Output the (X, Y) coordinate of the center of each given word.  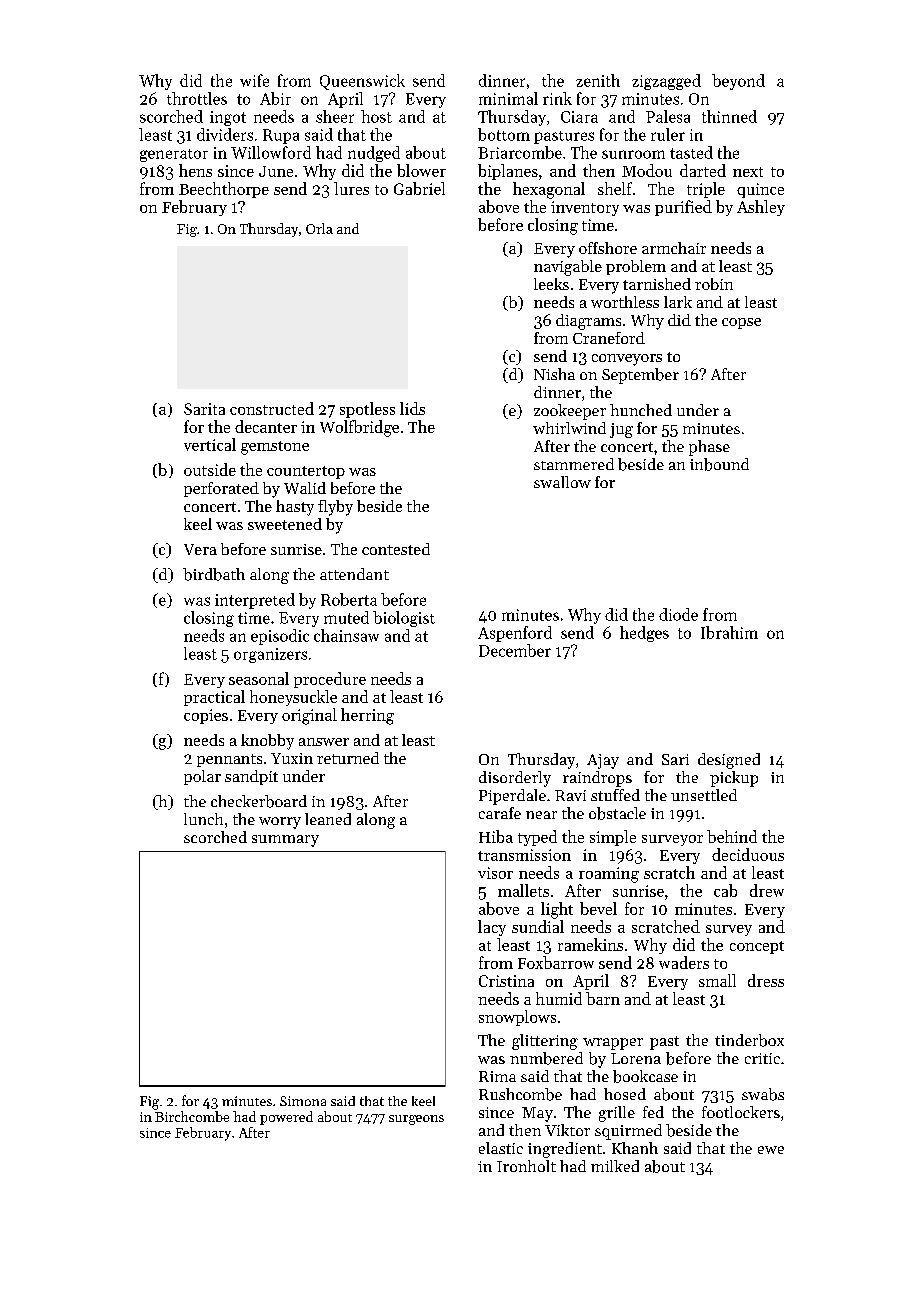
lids (412, 408)
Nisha (554, 374)
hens (195, 170)
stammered (574, 464)
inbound (719, 464)
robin (714, 284)
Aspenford (515, 634)
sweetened (285, 524)
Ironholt (526, 1166)
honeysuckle (293, 698)
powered (286, 1118)
